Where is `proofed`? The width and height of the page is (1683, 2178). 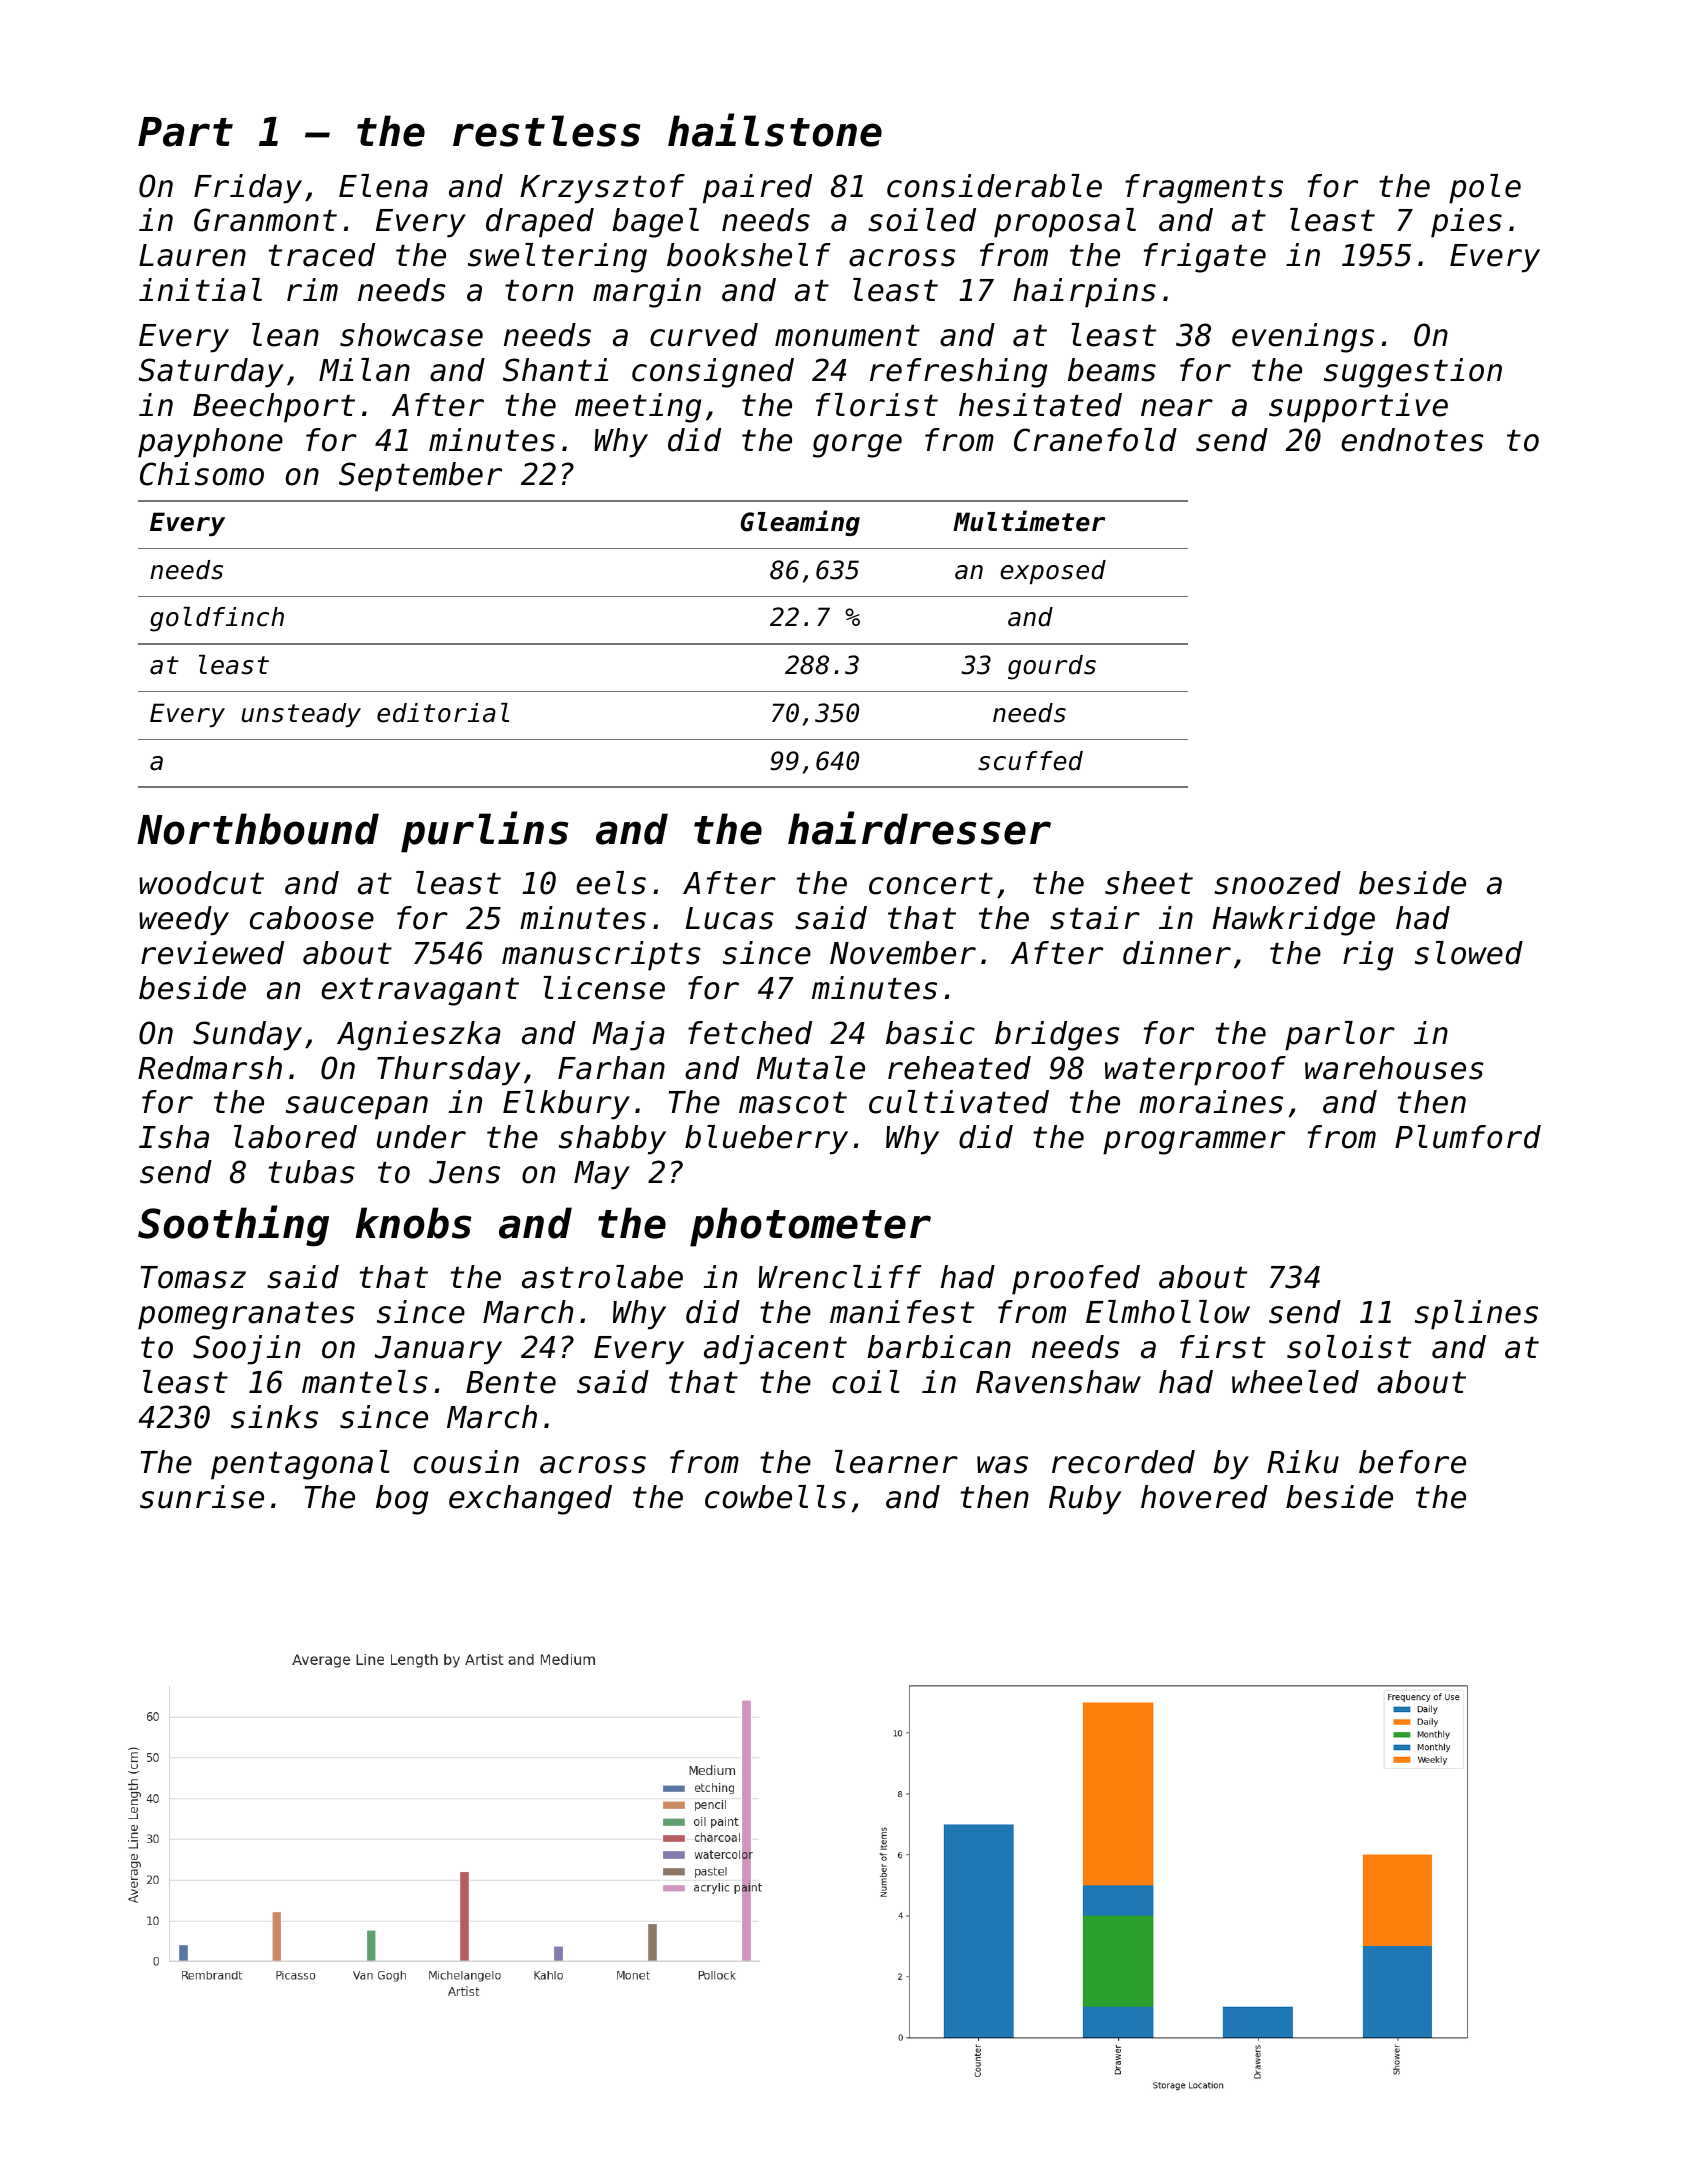
proofed is located at coordinates (1076, 1280).
